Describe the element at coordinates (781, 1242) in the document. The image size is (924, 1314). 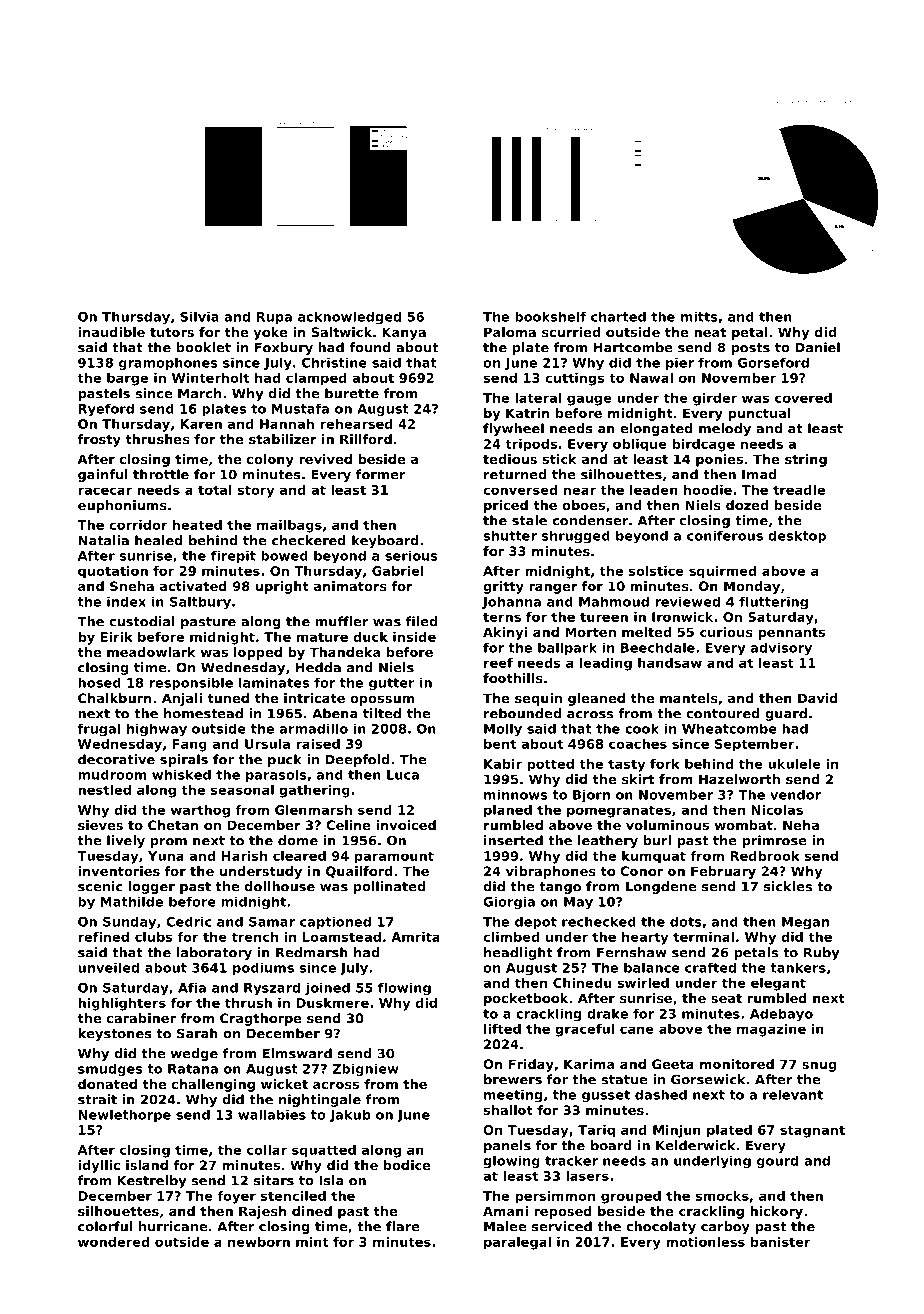
I see `banister` at that location.
